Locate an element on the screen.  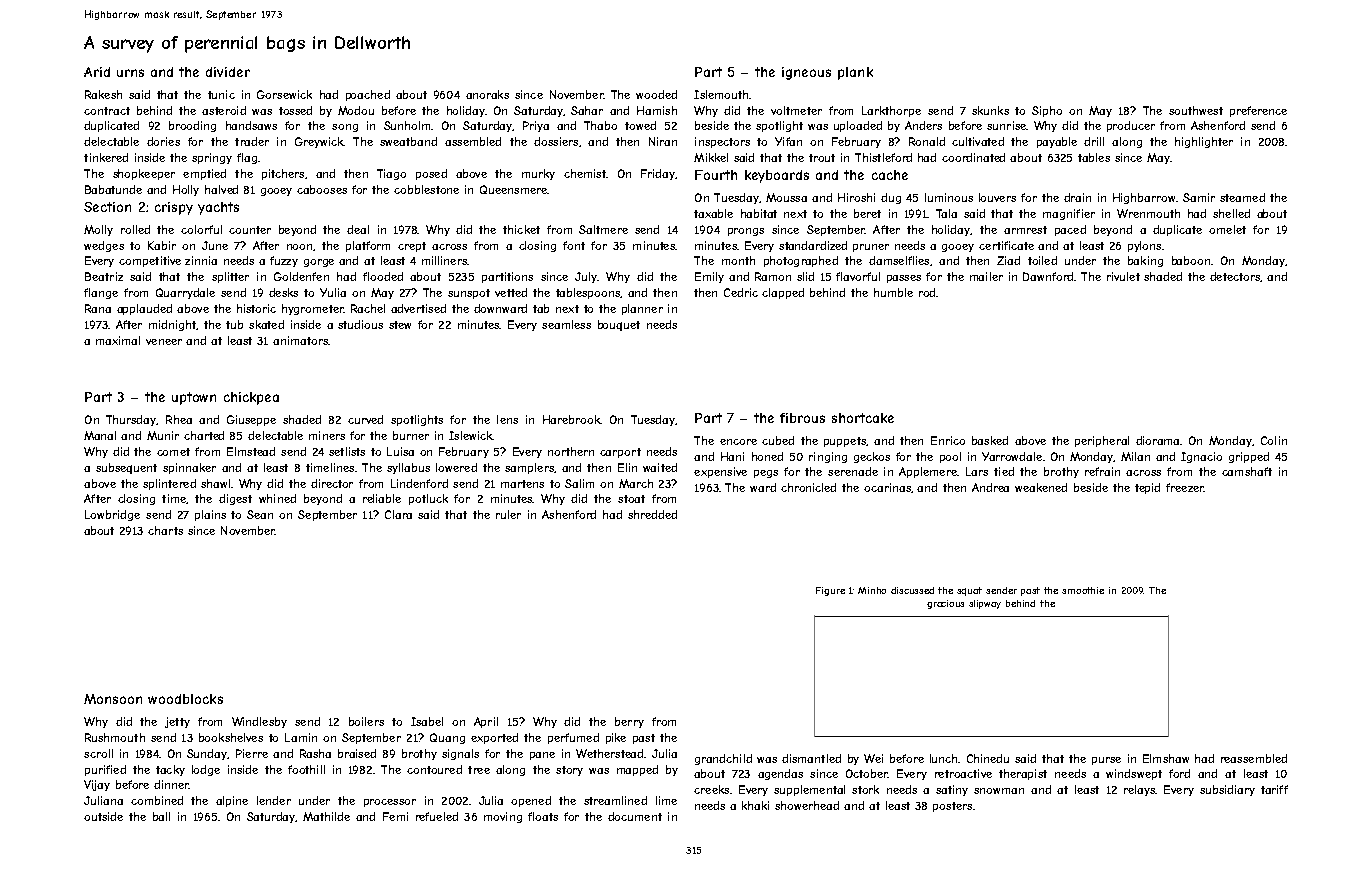
shredded is located at coordinates (652, 514).
